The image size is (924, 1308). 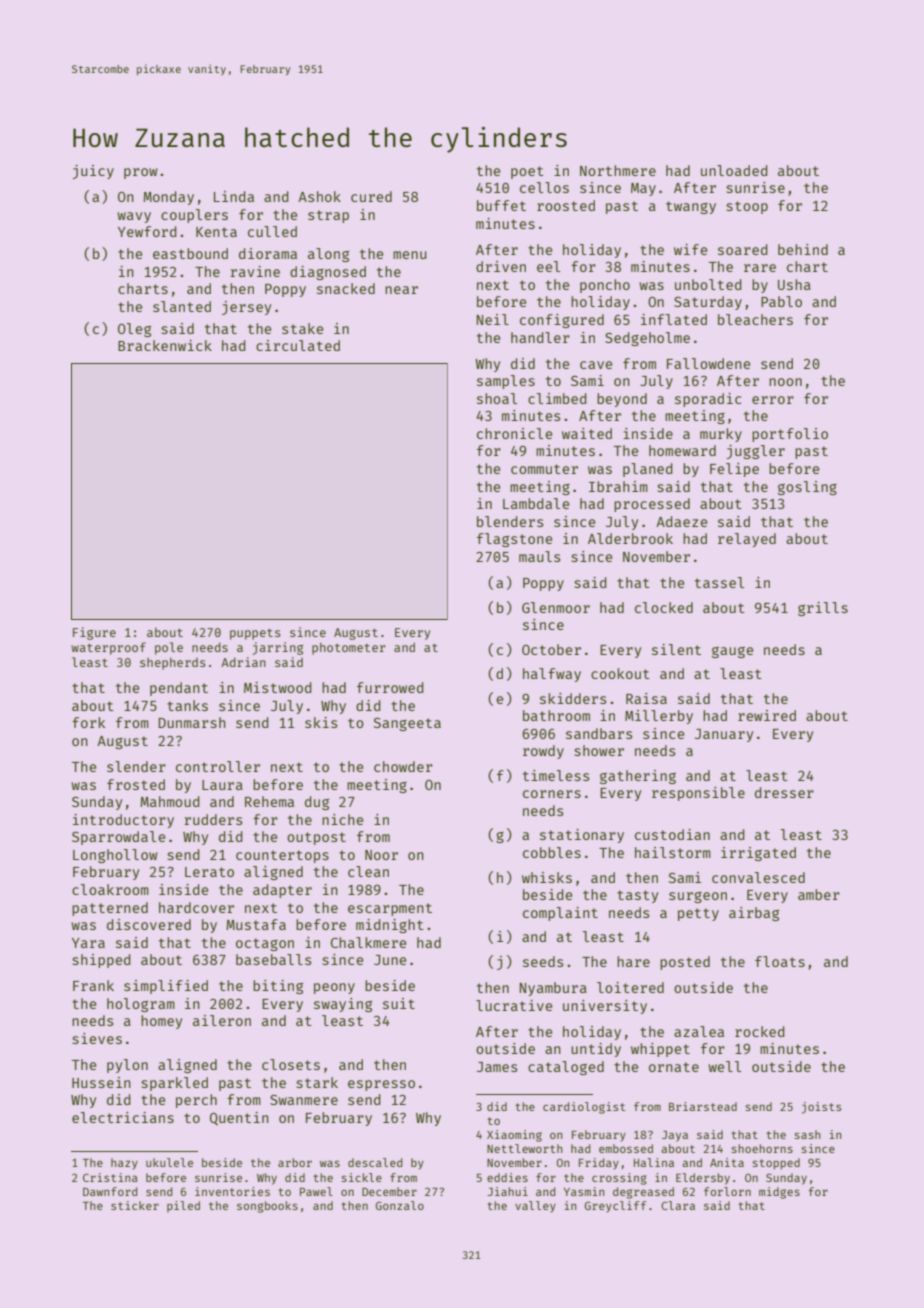 I want to click on handler, so click(x=540, y=337).
